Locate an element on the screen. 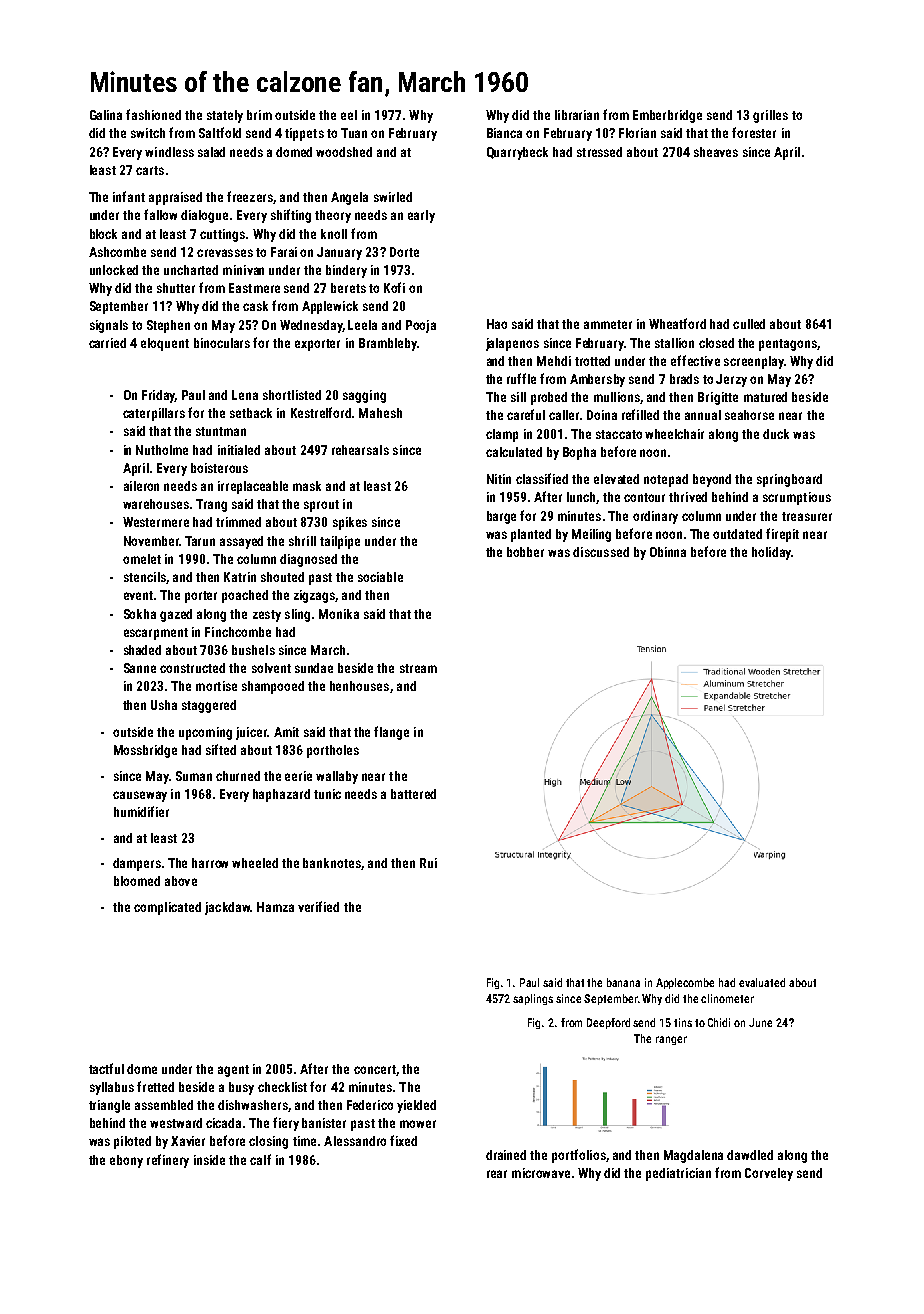 The height and width of the screenshot is (1314, 924). forester is located at coordinates (754, 132).
